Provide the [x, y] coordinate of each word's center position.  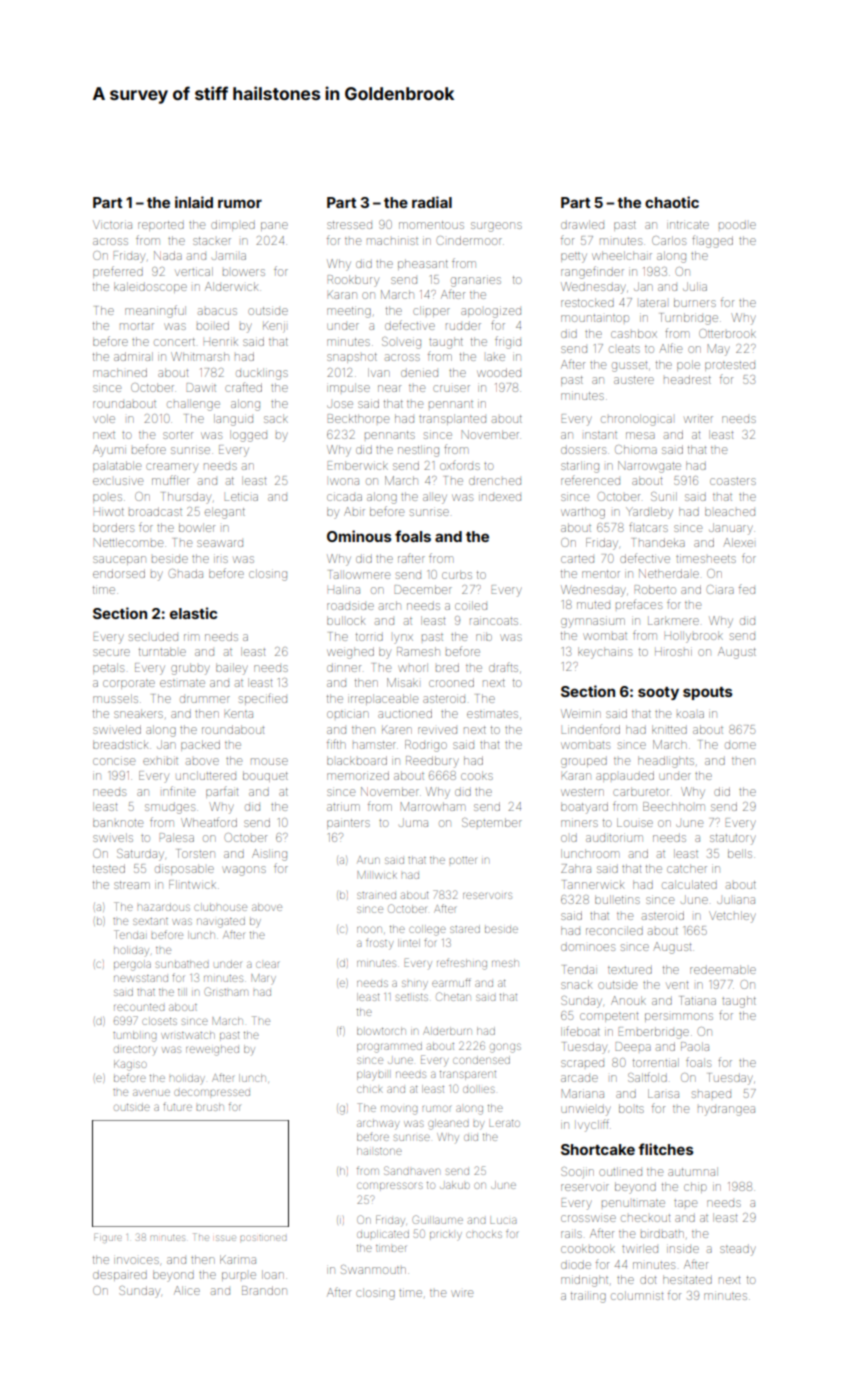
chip [695, 1187]
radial [432, 202]
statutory [733, 839]
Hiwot [109, 512]
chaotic [672, 202]
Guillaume [437, 1219]
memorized [358, 775]
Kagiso [130, 1065]
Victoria [112, 224]
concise [114, 761]
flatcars [648, 527]
